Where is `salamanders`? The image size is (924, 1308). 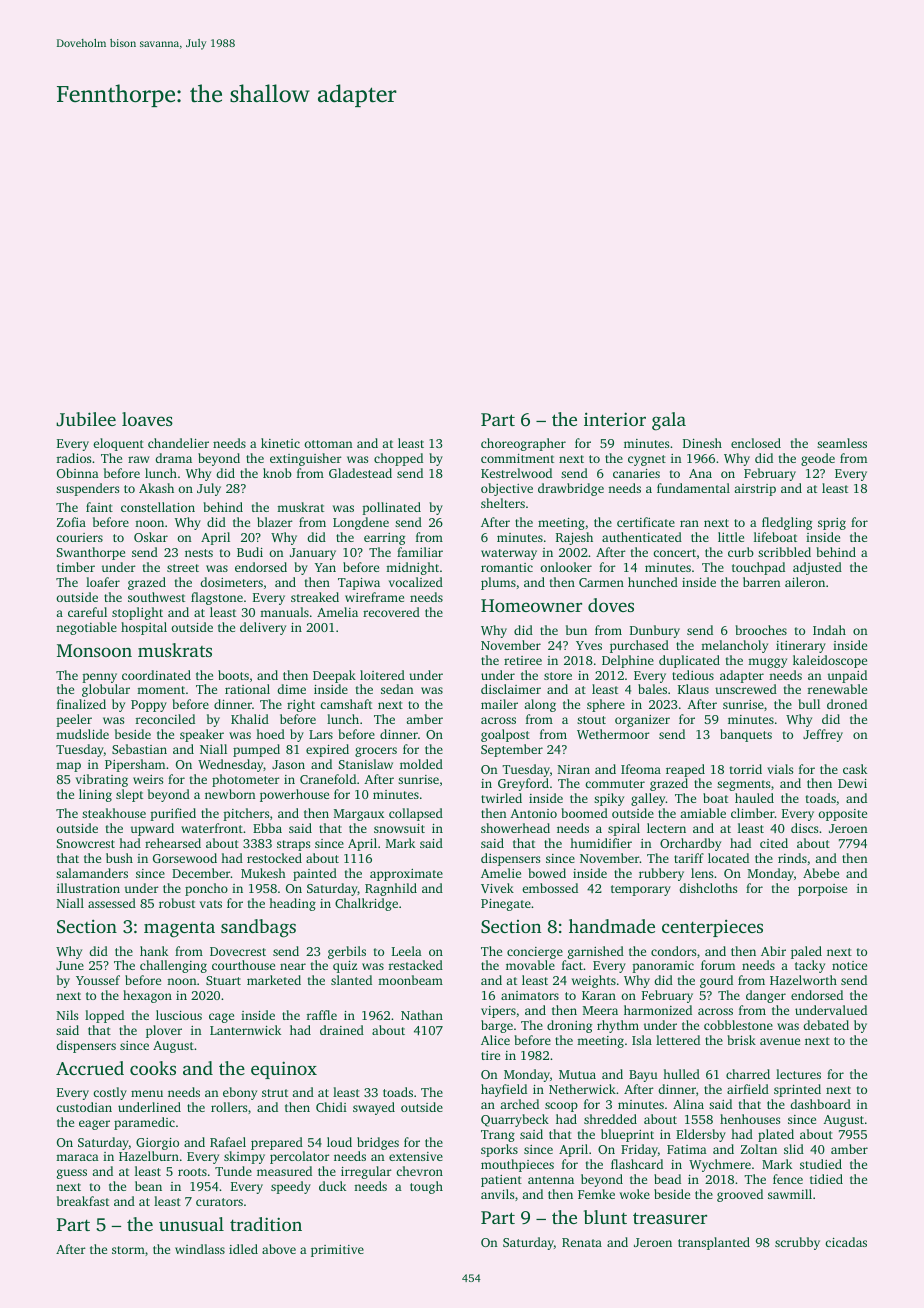
salamanders is located at coordinates (92, 873).
